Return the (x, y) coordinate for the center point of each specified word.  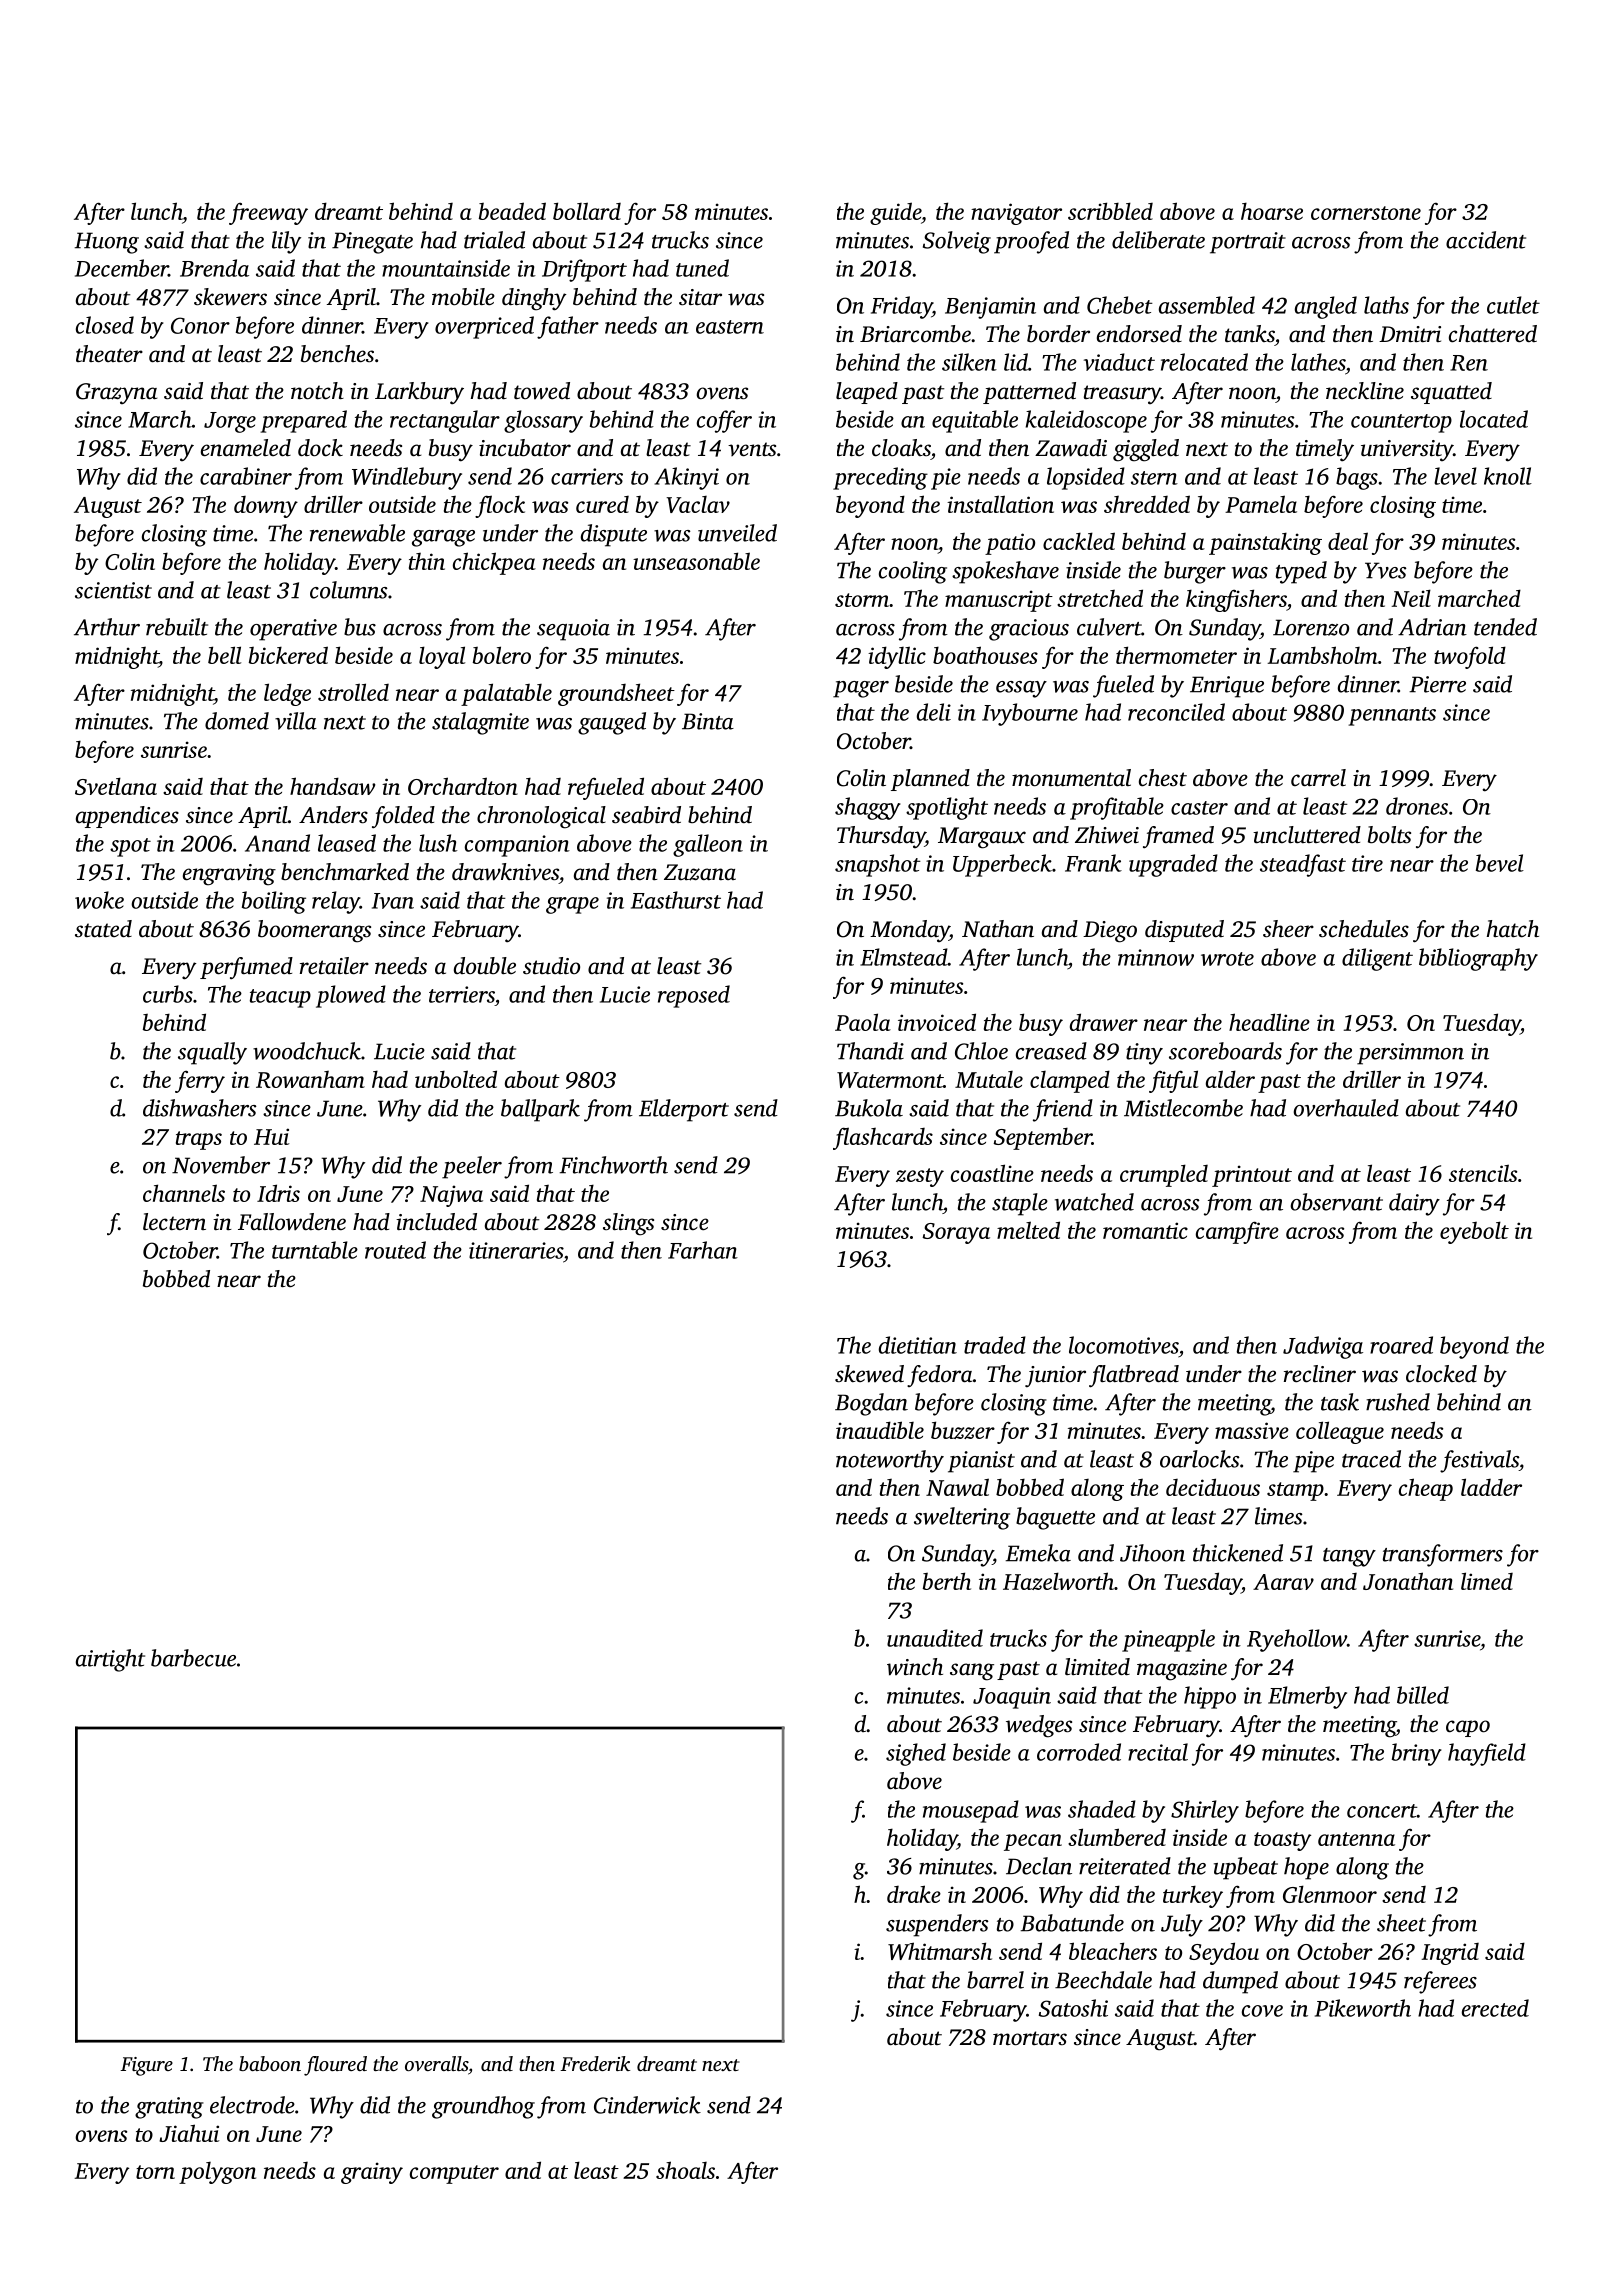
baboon (270, 2063)
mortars (1030, 2038)
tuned (702, 268)
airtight (110, 1660)
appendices (127, 817)
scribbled (1110, 211)
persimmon (1410, 1054)
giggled (1146, 450)
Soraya (956, 1233)
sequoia (573, 630)
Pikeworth (1363, 2008)
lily (286, 242)
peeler (472, 1167)
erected (1495, 2008)
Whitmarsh (940, 1951)
